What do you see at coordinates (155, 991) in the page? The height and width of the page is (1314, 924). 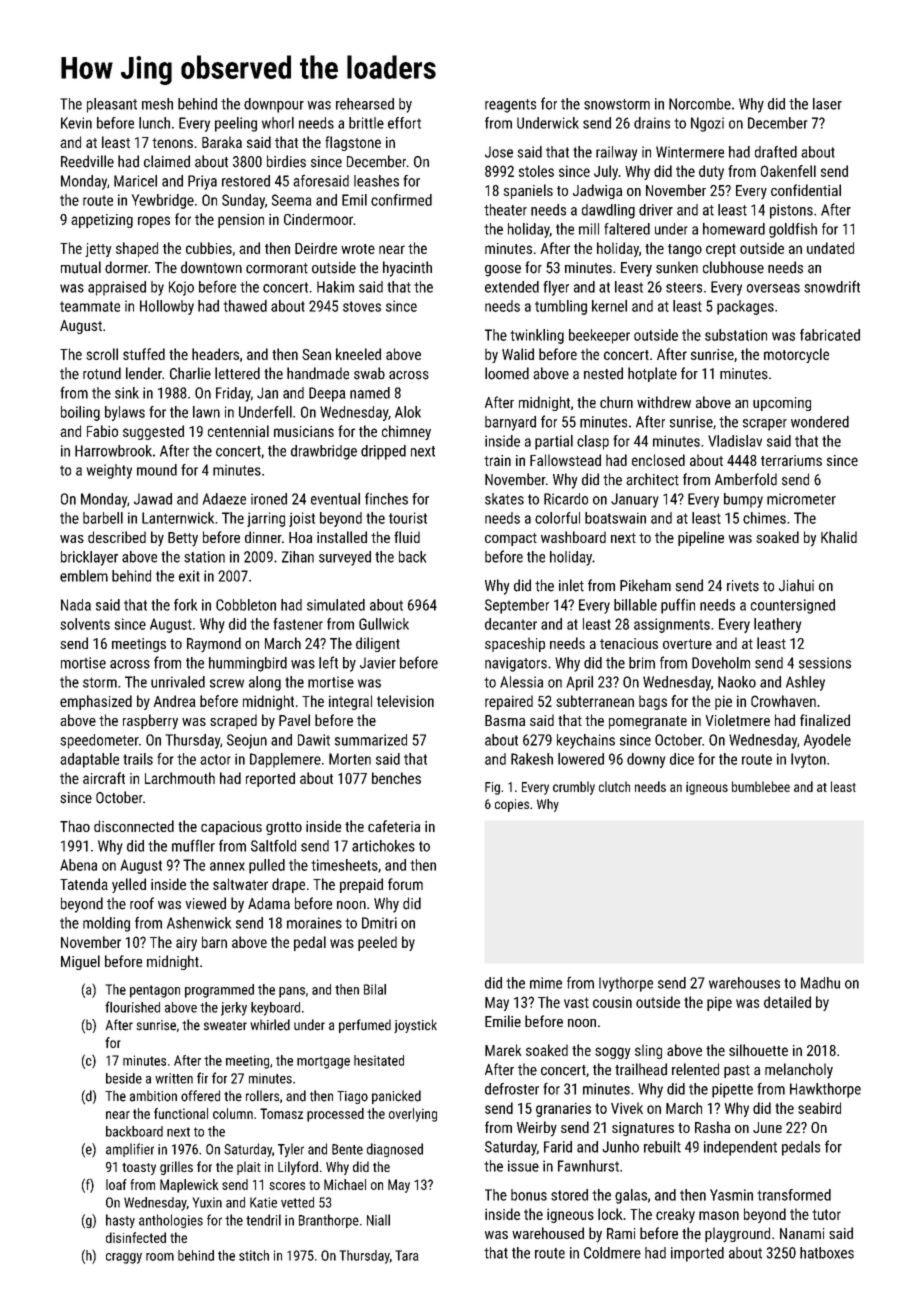 I see `pentagon` at bounding box center [155, 991].
